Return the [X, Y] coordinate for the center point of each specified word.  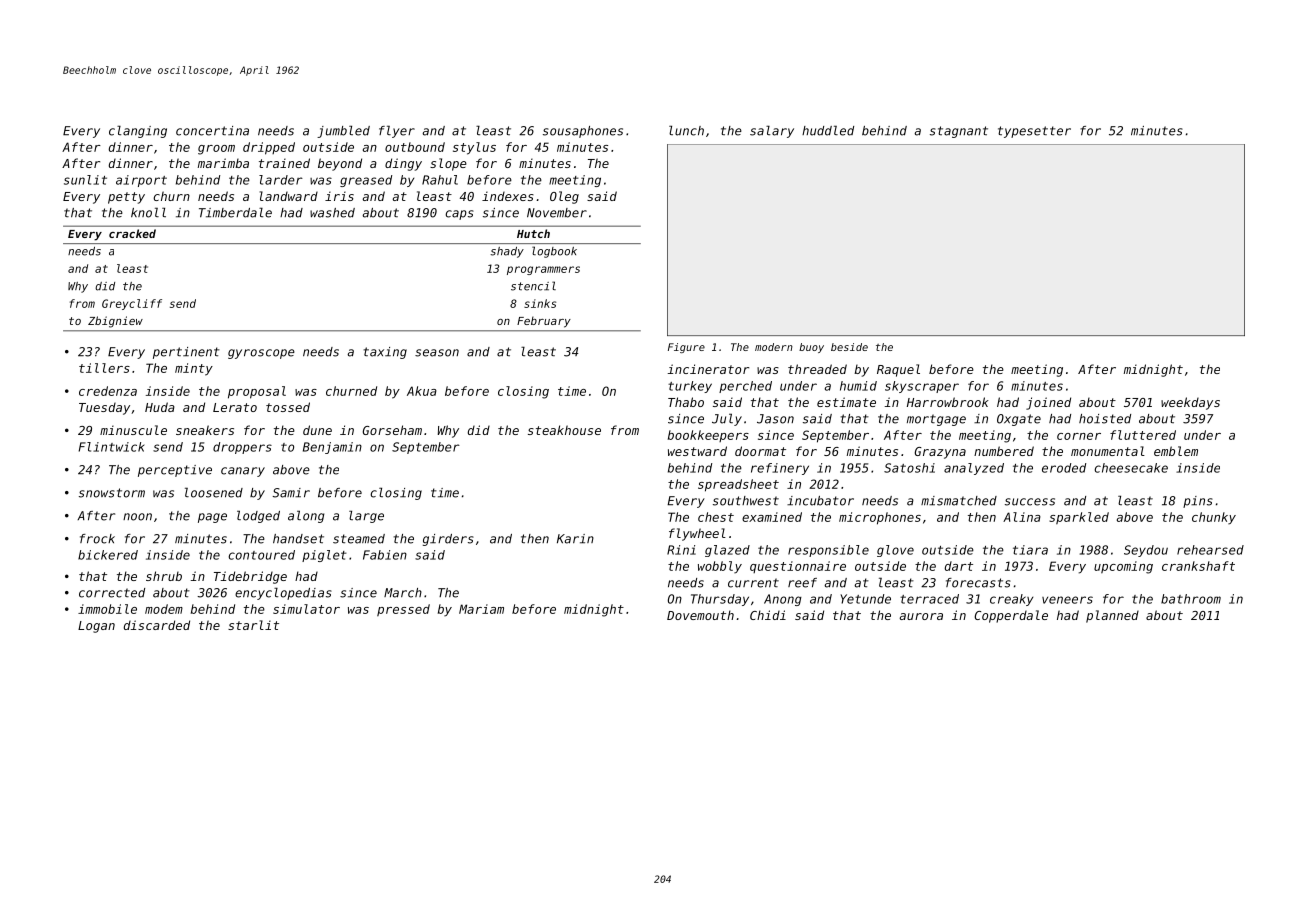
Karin [575, 539]
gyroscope [261, 354]
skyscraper [922, 387]
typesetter [1034, 132]
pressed [403, 610]
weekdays [1190, 403]
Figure [686, 348]
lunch [686, 130]
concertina [212, 131]
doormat [760, 451]
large [366, 516]
